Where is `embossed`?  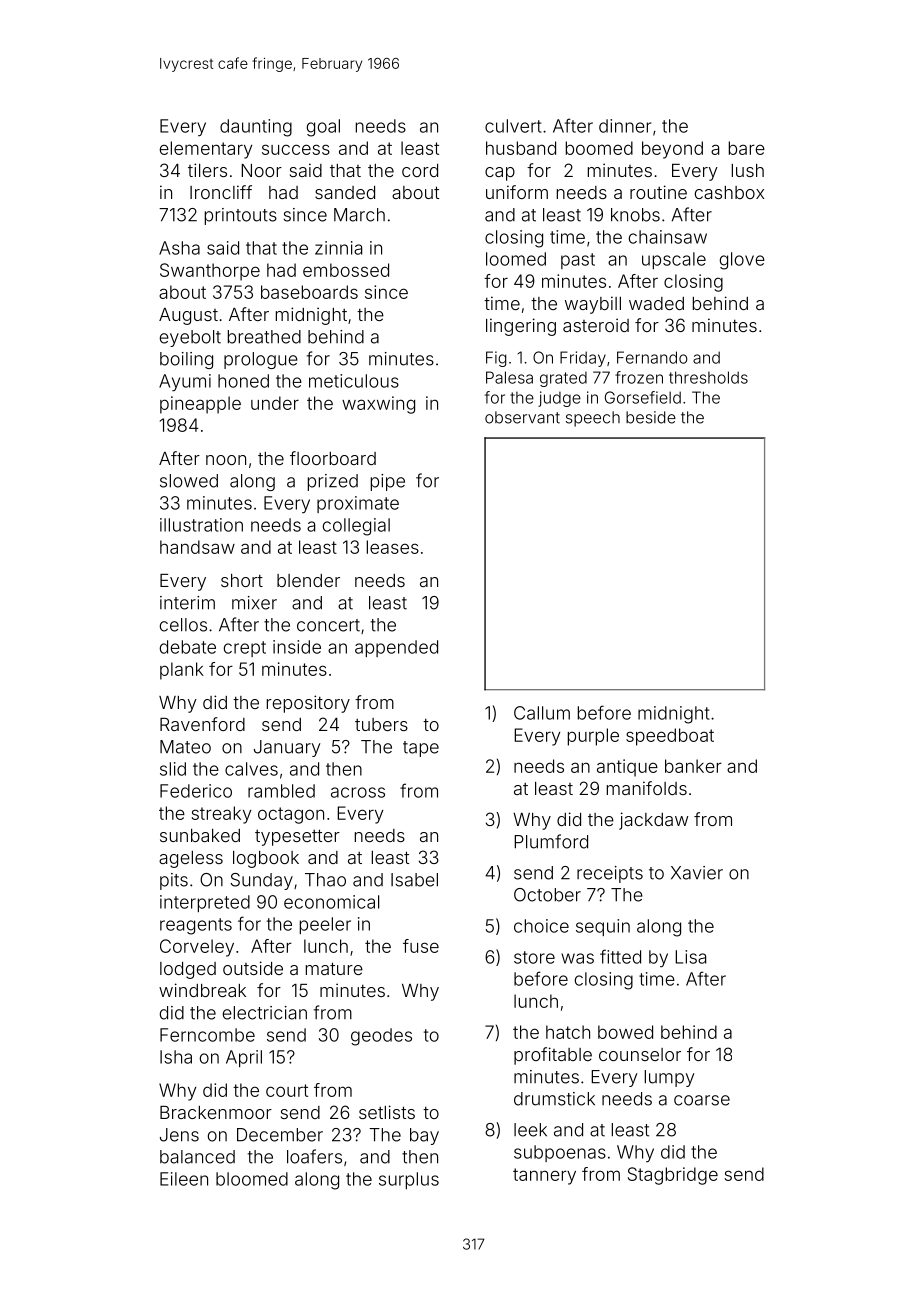 embossed is located at coordinates (346, 270).
